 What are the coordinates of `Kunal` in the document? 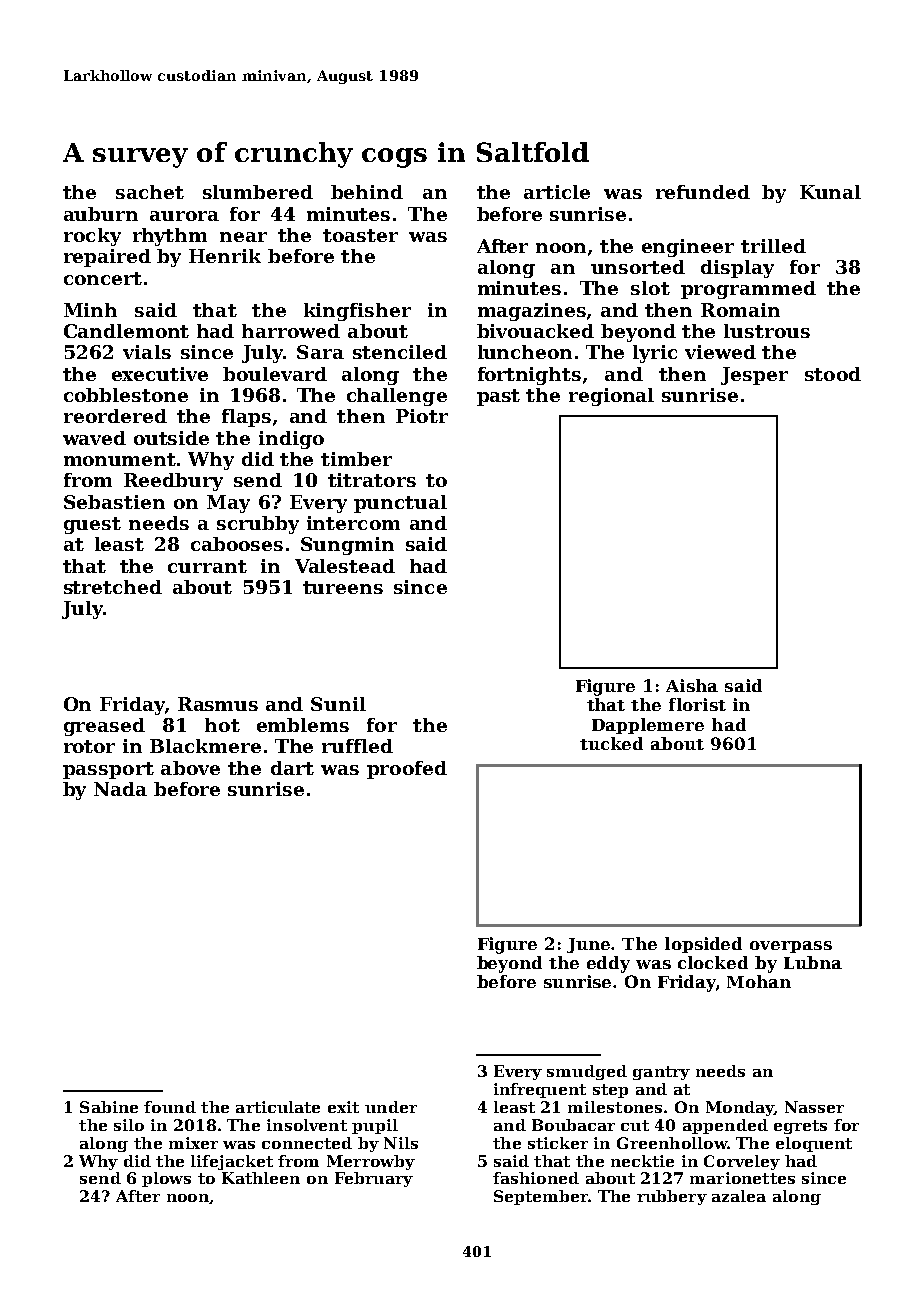 It's located at (830, 192).
